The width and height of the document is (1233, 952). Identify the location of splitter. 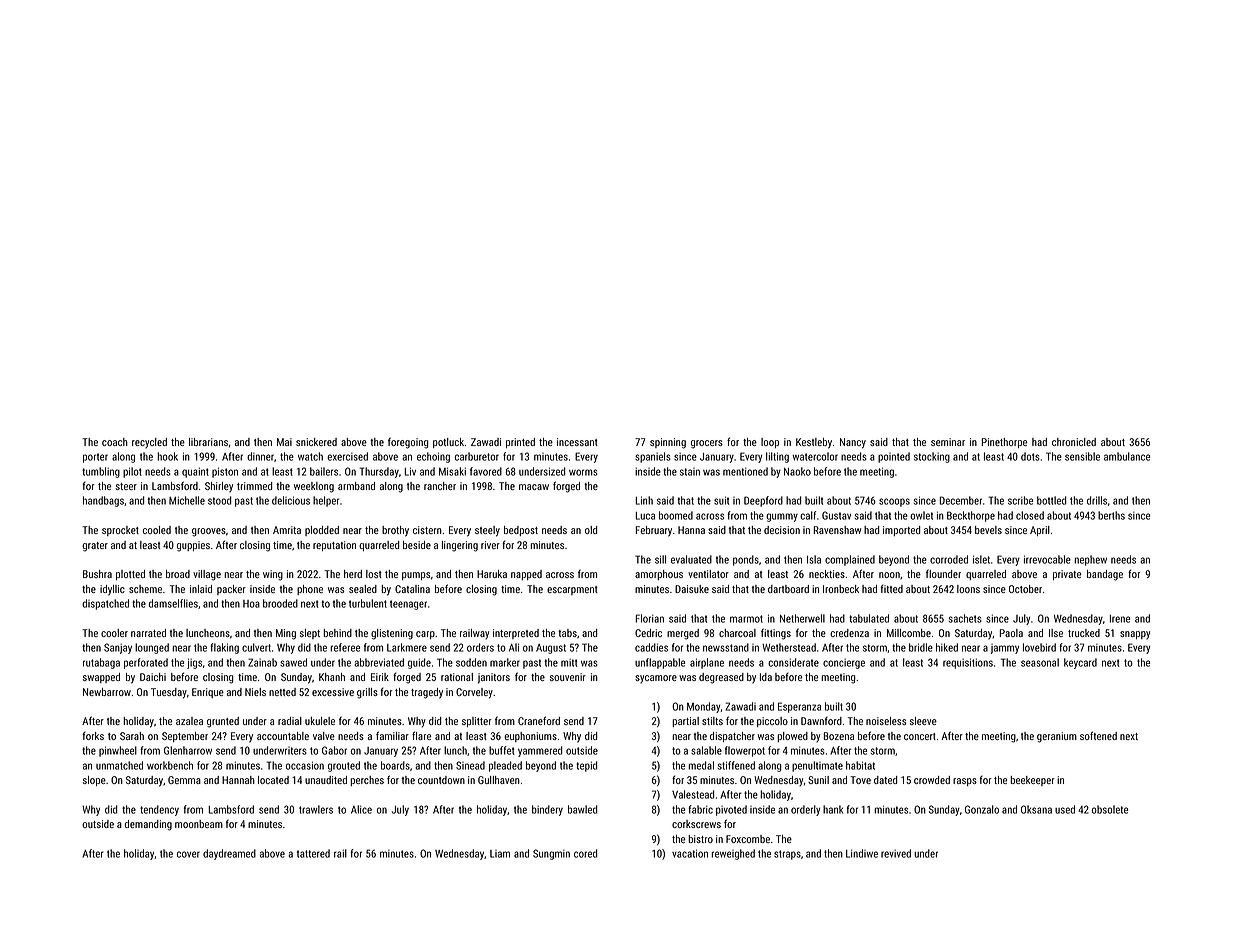
(477, 722).
